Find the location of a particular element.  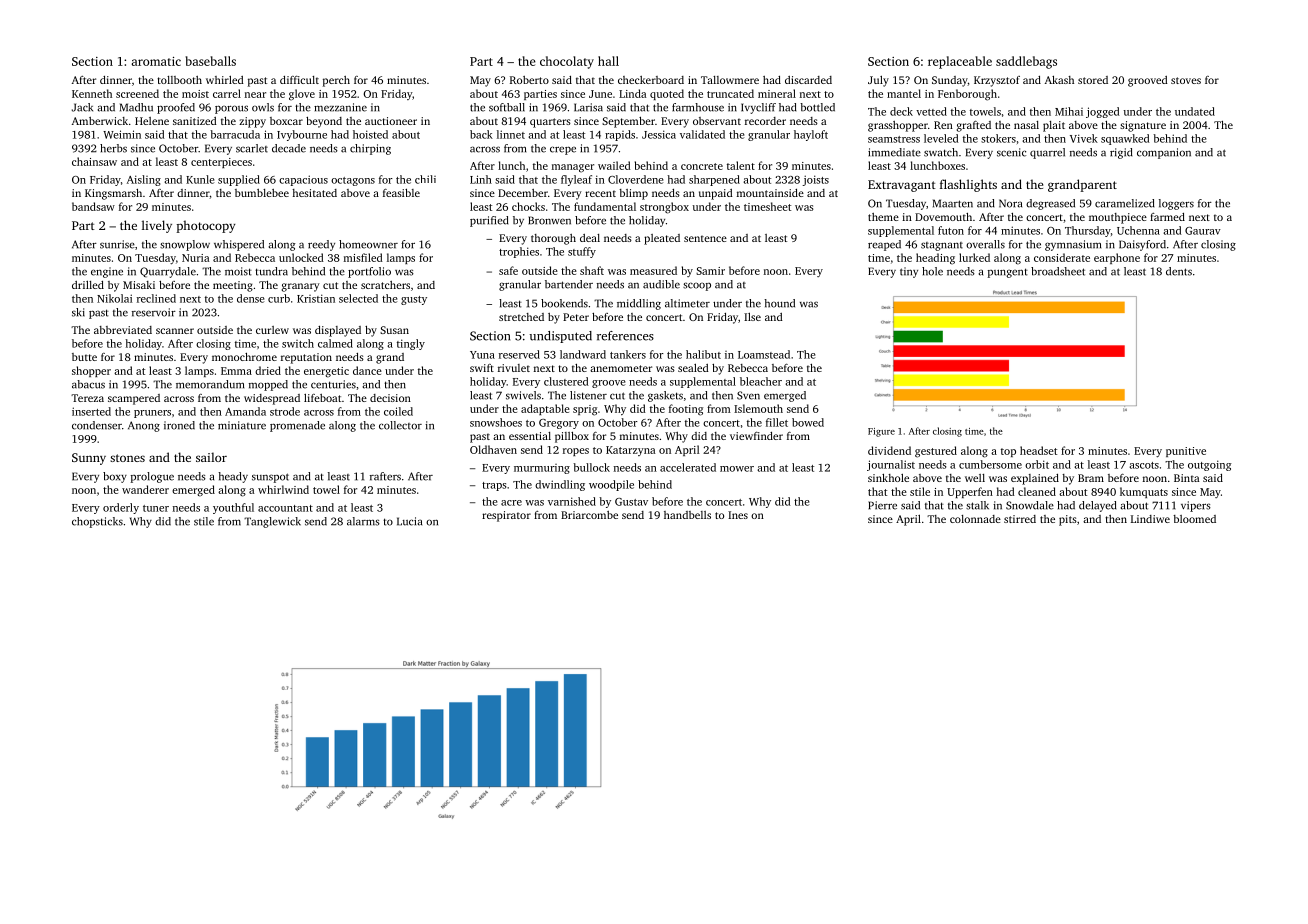

difficult is located at coordinates (299, 80).
